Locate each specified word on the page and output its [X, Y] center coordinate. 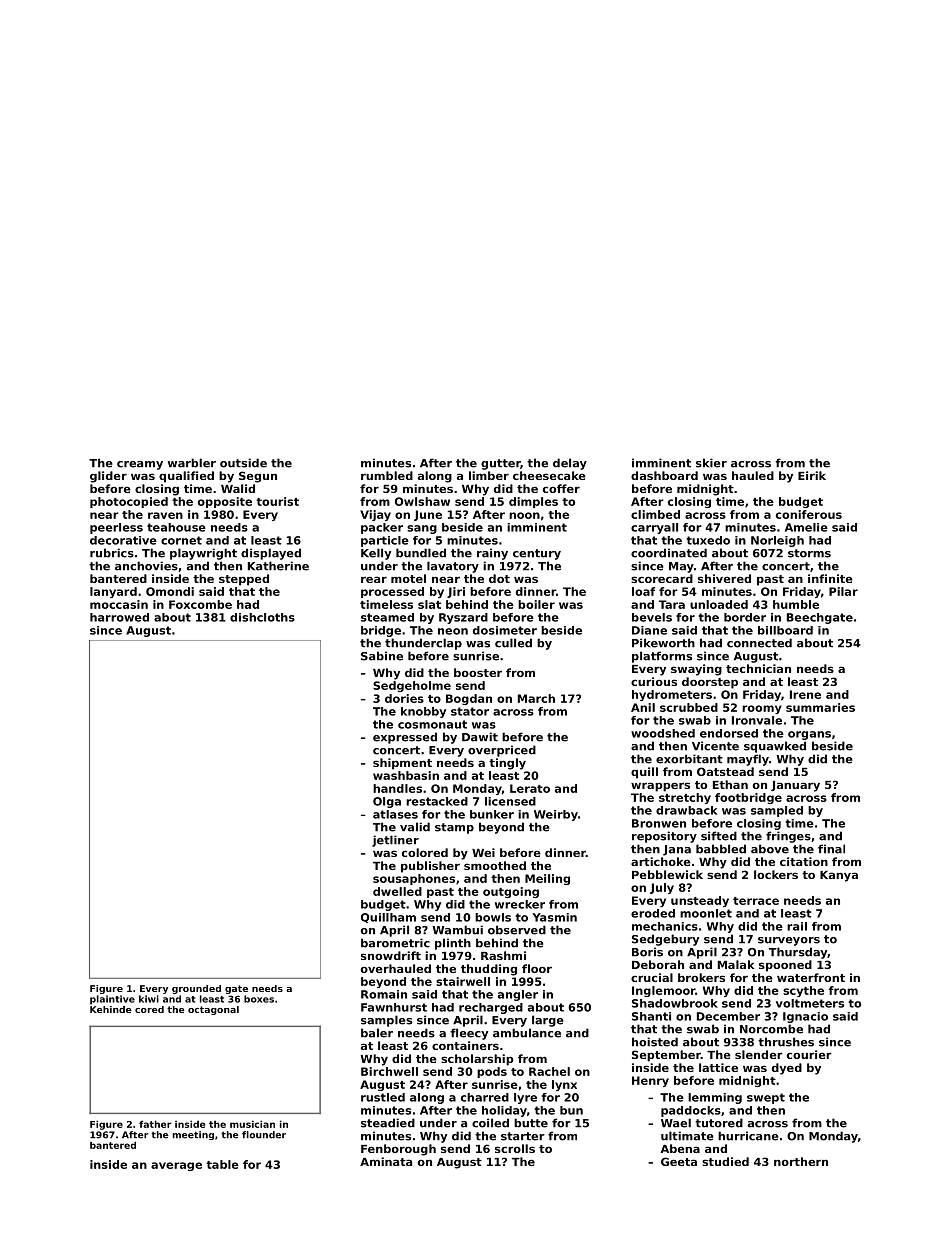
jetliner [395, 841]
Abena [680, 1148]
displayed [271, 554]
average [176, 1166]
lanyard [113, 592]
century [537, 554]
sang [422, 529]
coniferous [809, 514]
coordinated [669, 553]
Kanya [839, 876]
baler [377, 1033]
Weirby [556, 815]
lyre [525, 1098]
